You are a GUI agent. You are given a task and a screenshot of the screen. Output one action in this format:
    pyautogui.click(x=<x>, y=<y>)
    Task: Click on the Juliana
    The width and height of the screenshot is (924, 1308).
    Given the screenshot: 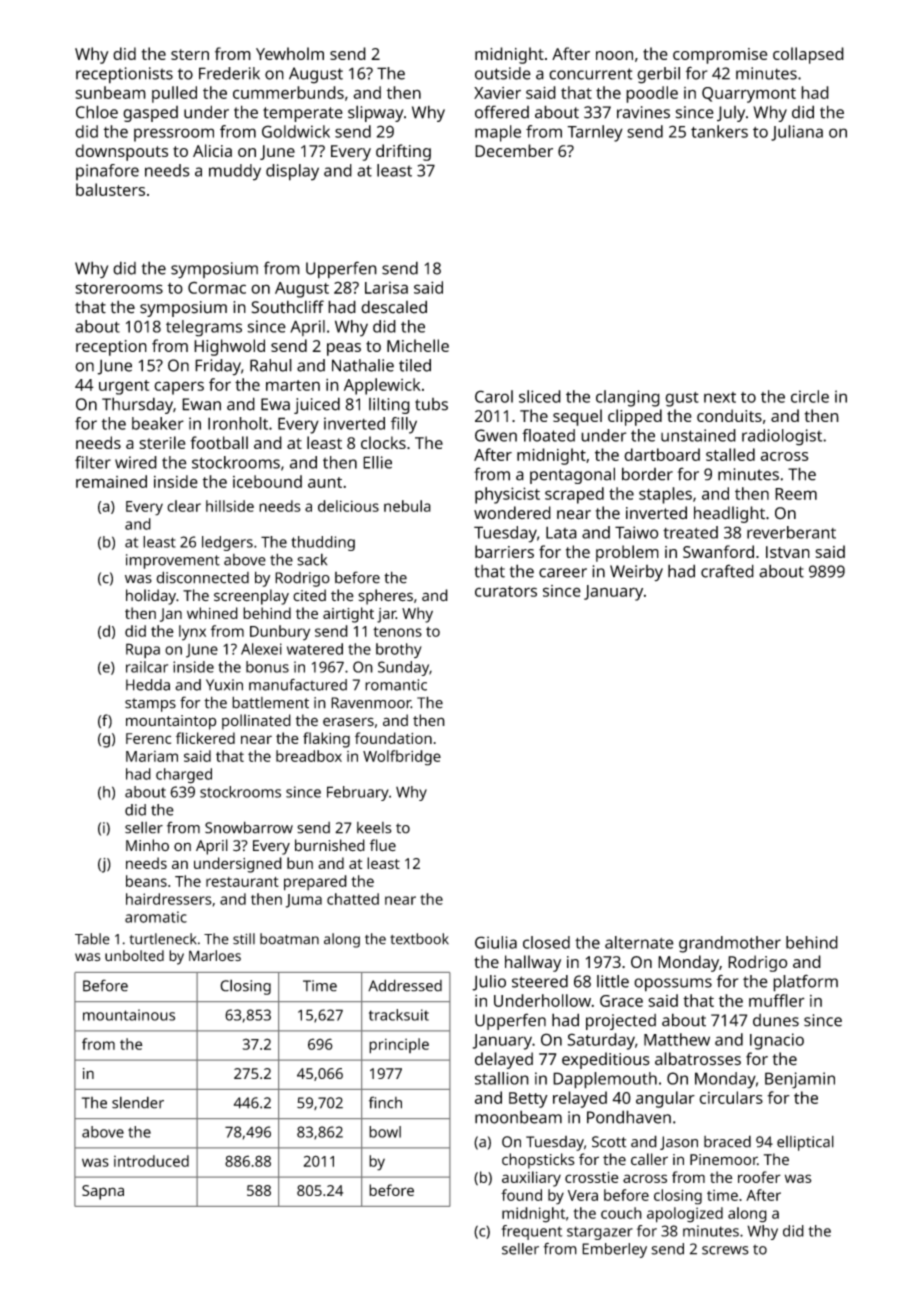 What is the action you would take?
    pyautogui.click(x=797, y=133)
